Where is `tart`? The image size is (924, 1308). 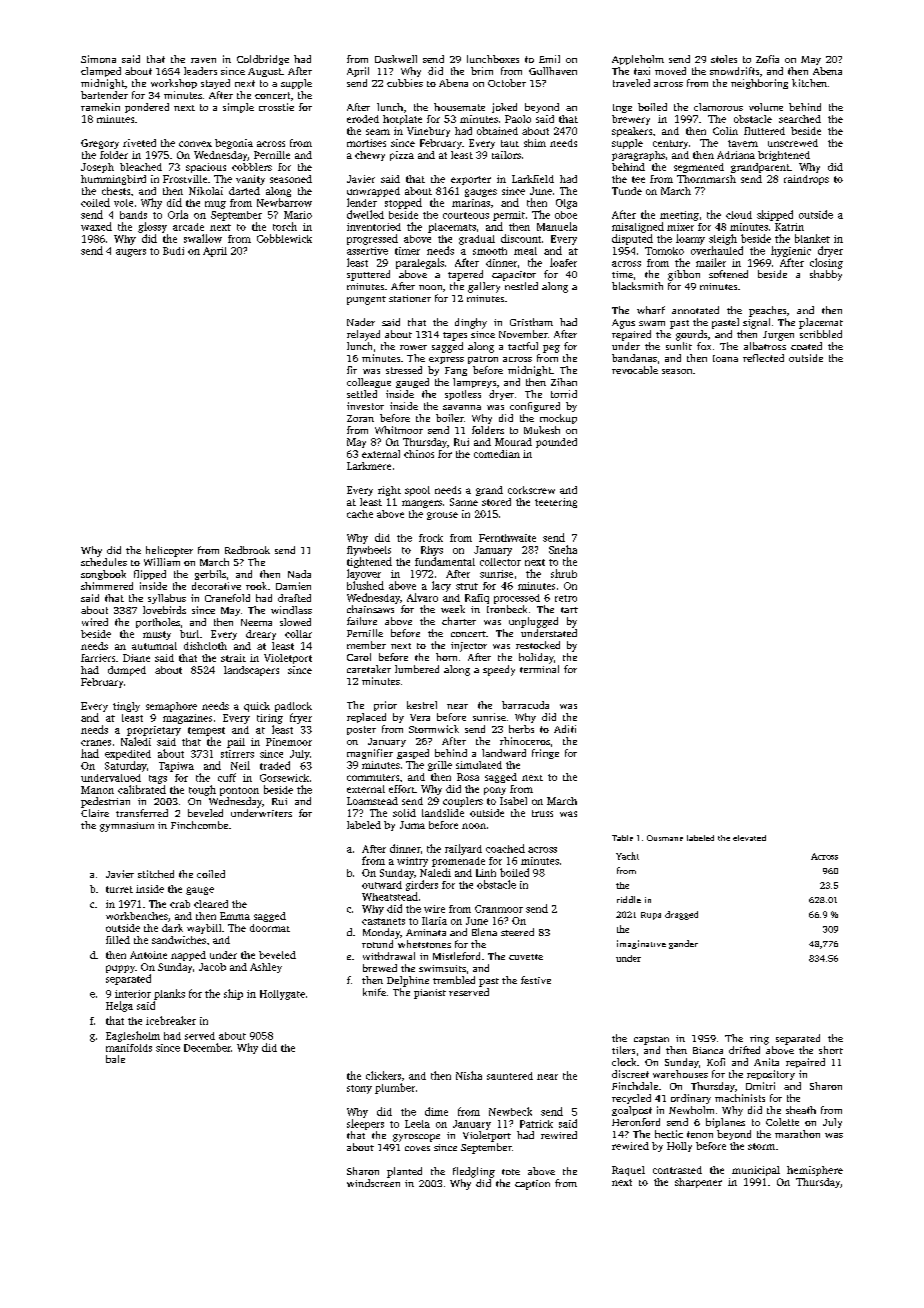 tart is located at coordinates (569, 610).
